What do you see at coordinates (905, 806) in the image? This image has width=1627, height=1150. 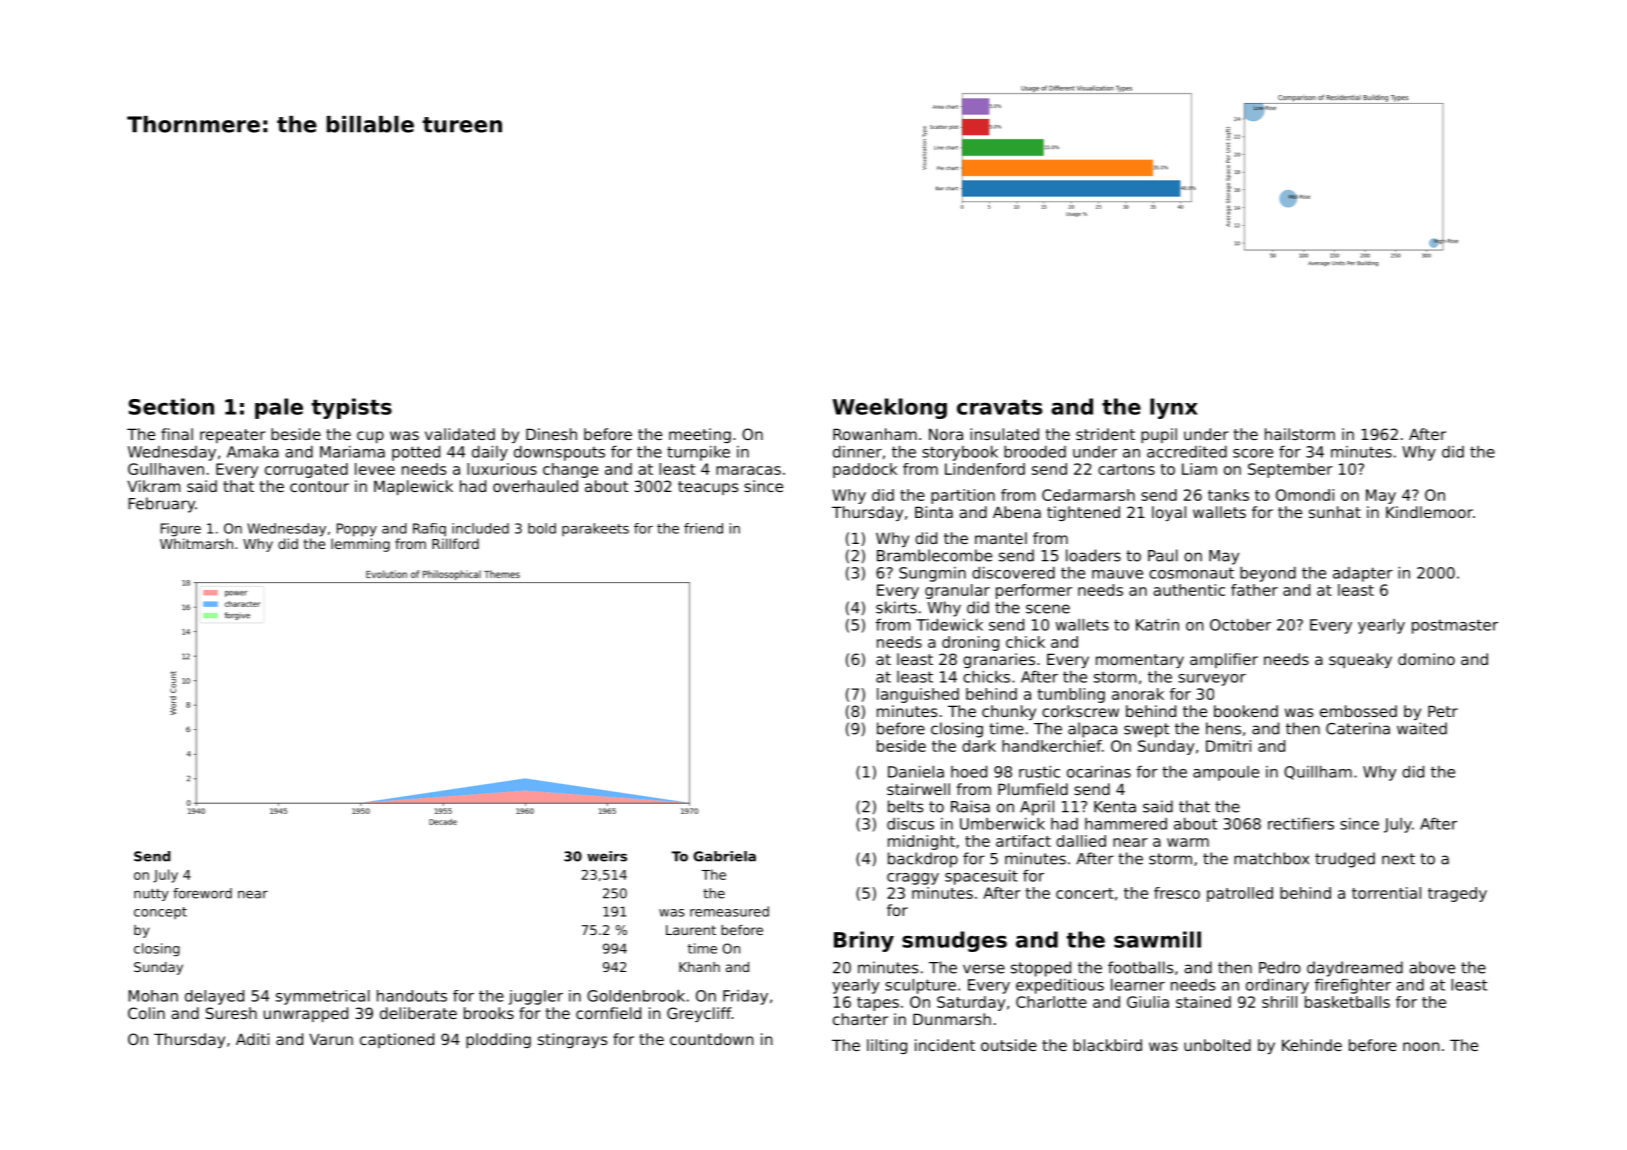 I see `belts` at bounding box center [905, 806].
